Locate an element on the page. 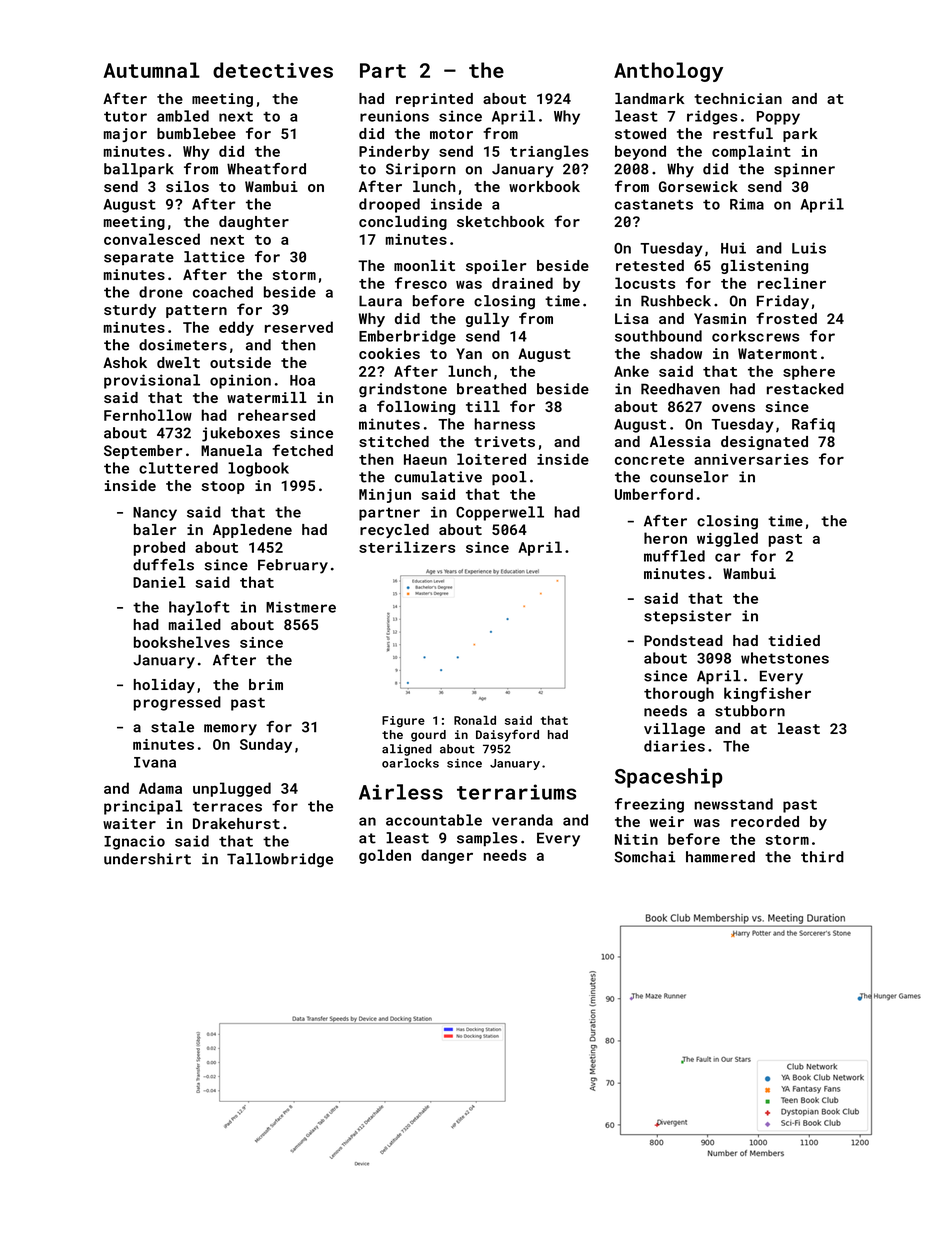 The image size is (952, 1233). Pinderby is located at coordinates (394, 152).
